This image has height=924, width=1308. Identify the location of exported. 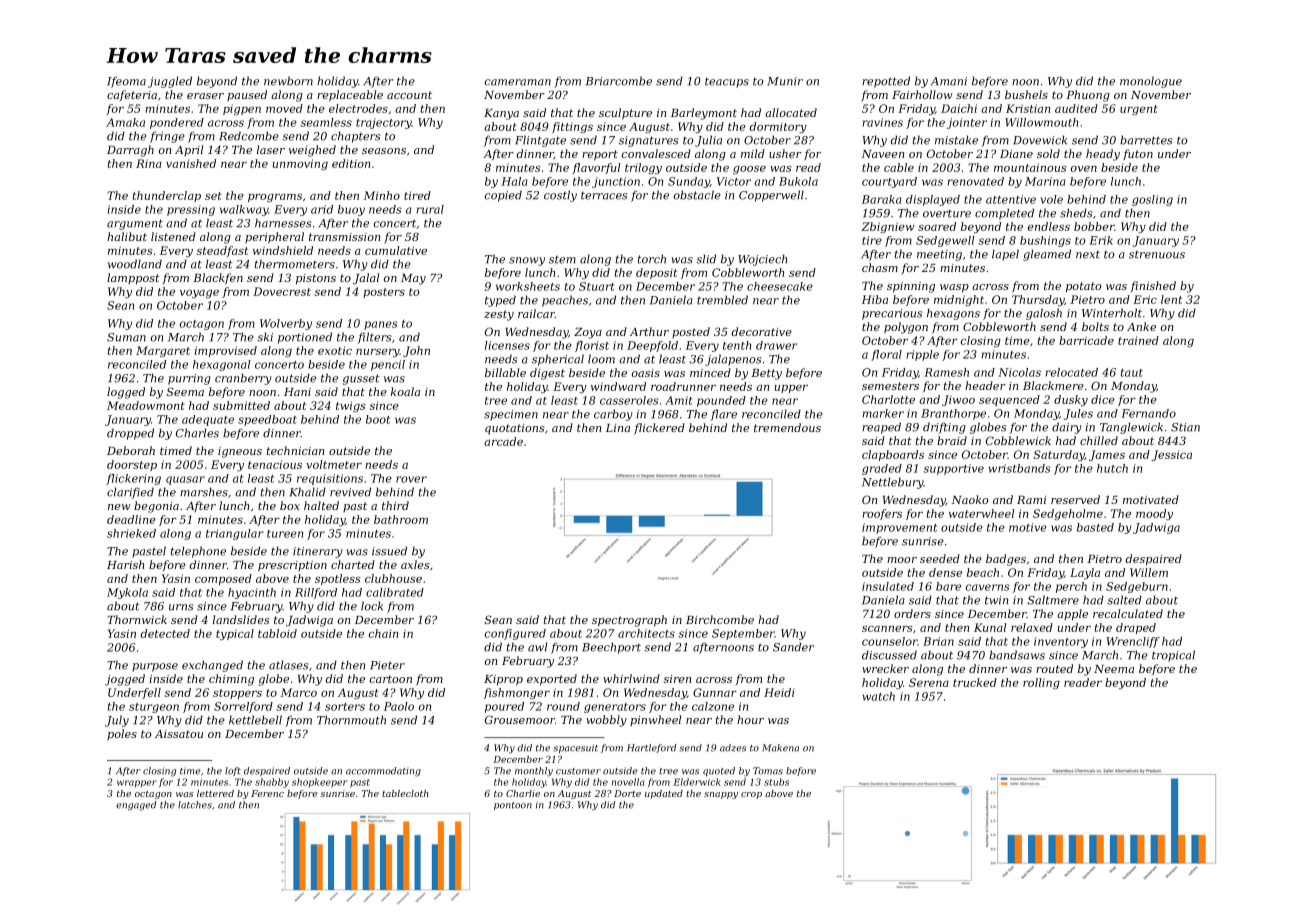
(552, 680).
